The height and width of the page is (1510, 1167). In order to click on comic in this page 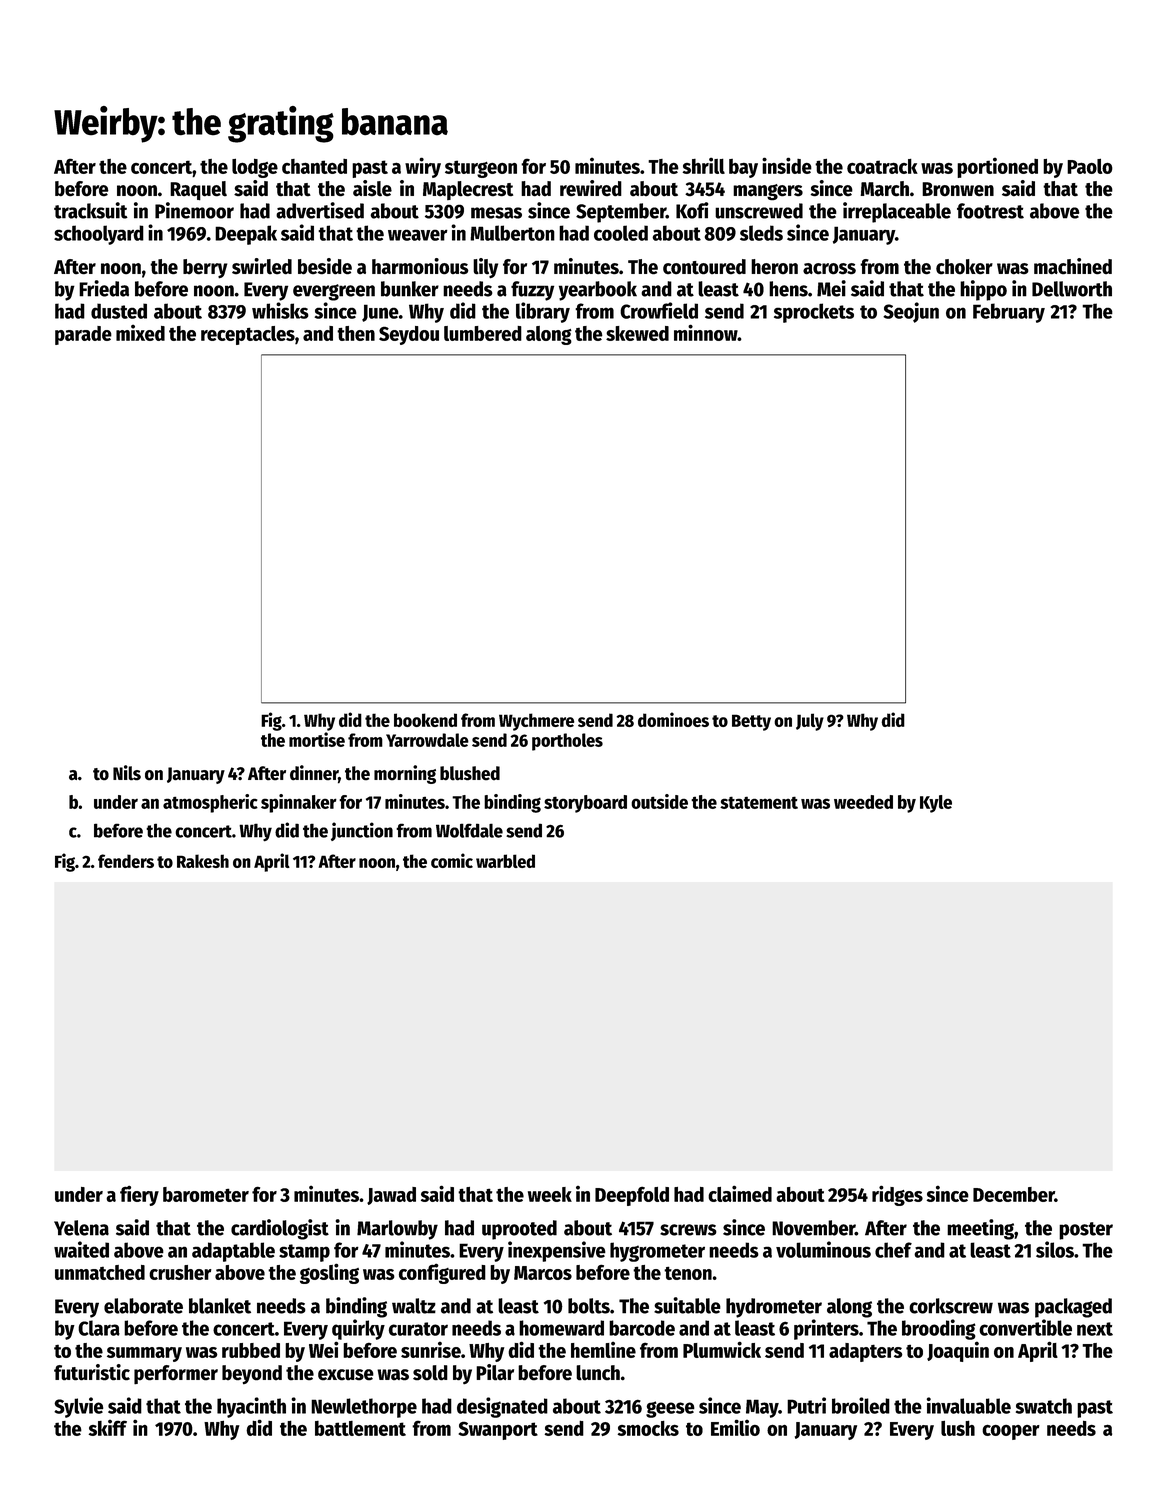, I will do `click(452, 860)`.
